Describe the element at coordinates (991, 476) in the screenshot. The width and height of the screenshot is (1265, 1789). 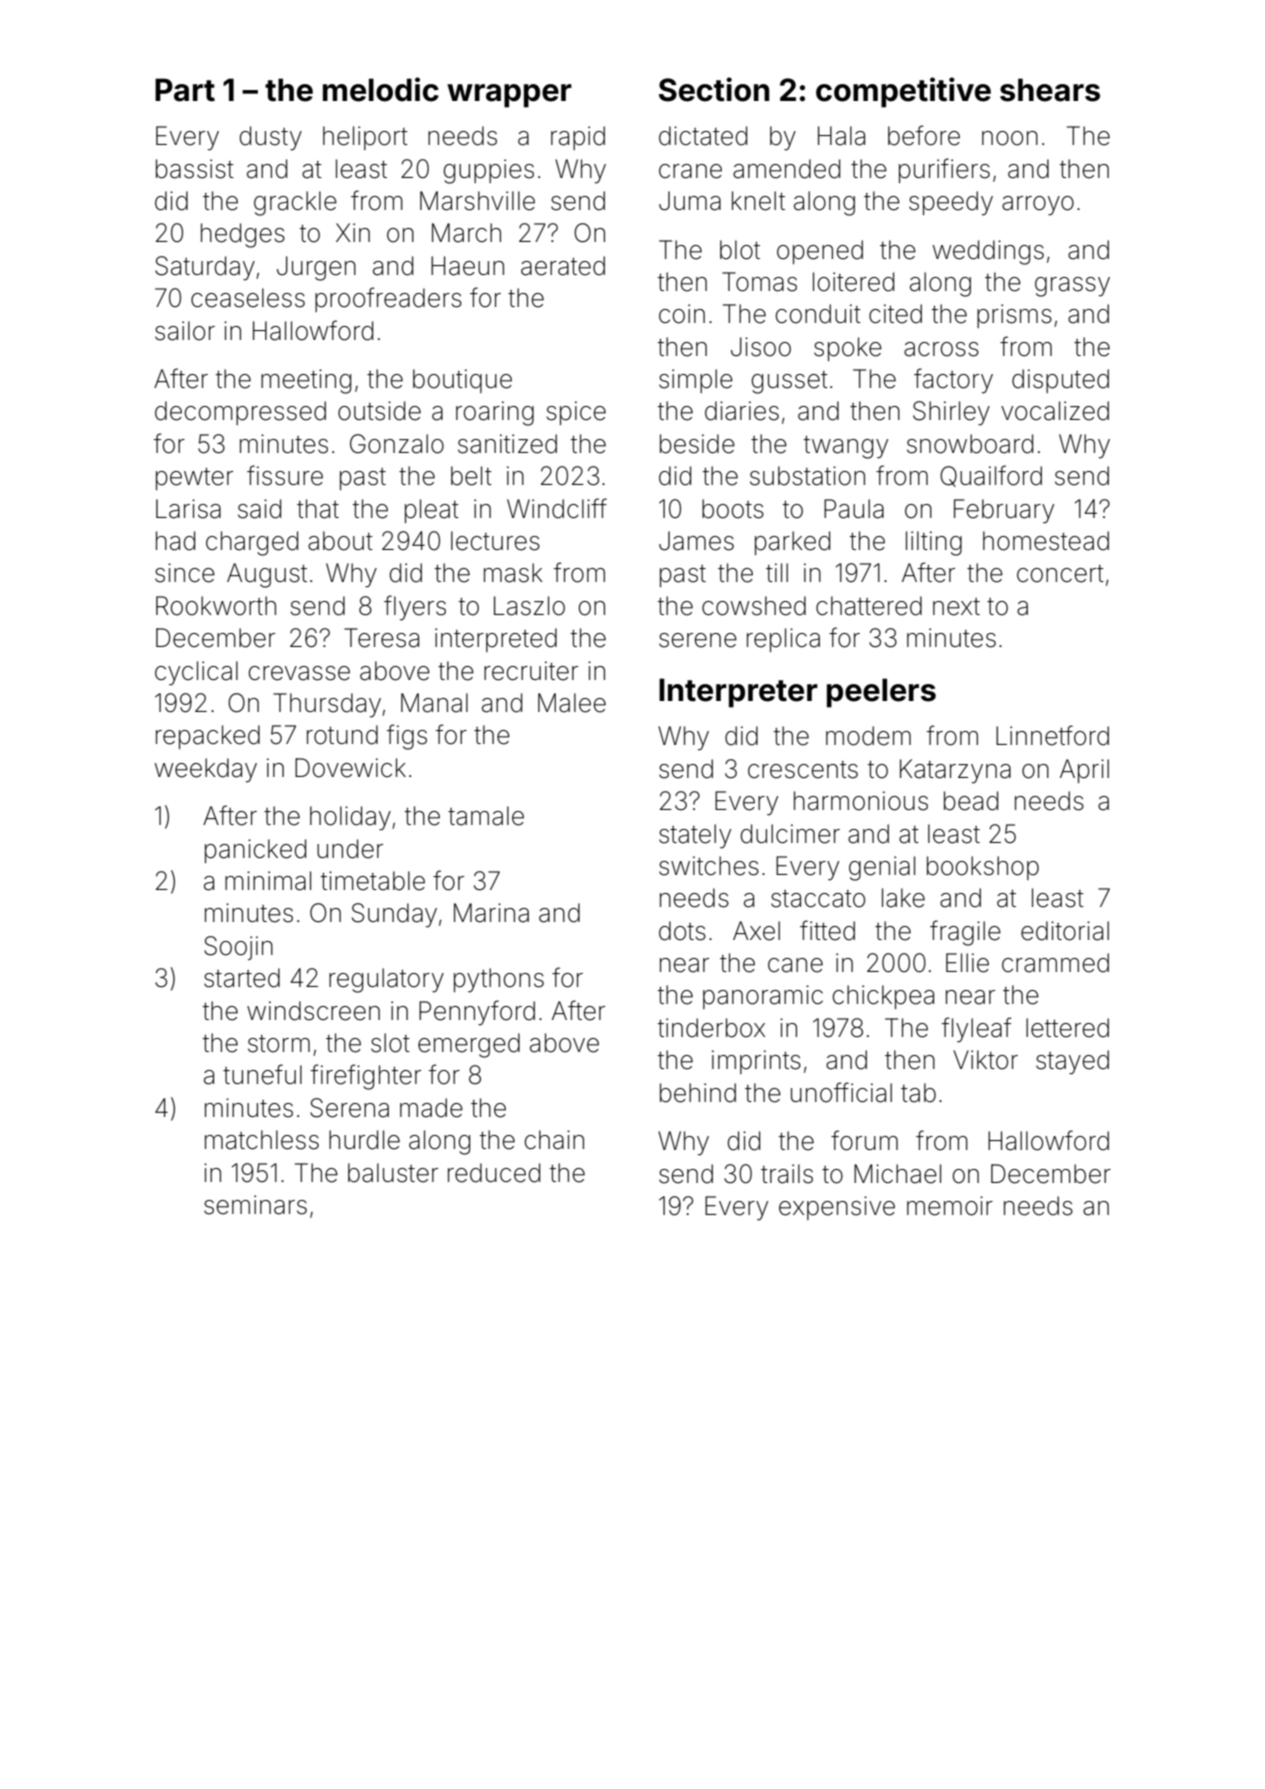
I see `Quailford` at that location.
